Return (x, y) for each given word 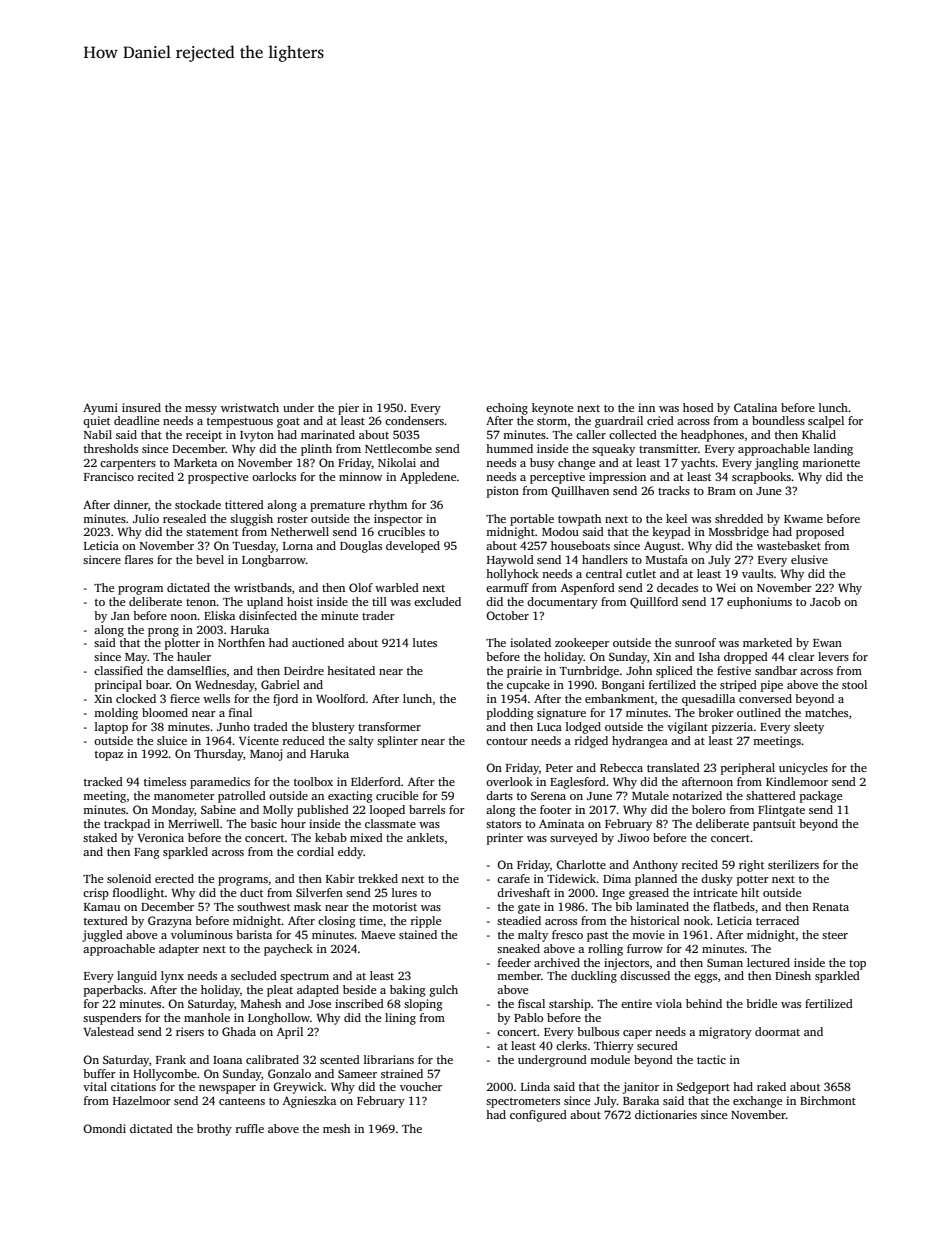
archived (557, 962)
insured (141, 407)
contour (507, 741)
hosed (698, 407)
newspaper (227, 1089)
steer (835, 935)
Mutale (650, 795)
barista (254, 934)
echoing (507, 409)
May (136, 658)
